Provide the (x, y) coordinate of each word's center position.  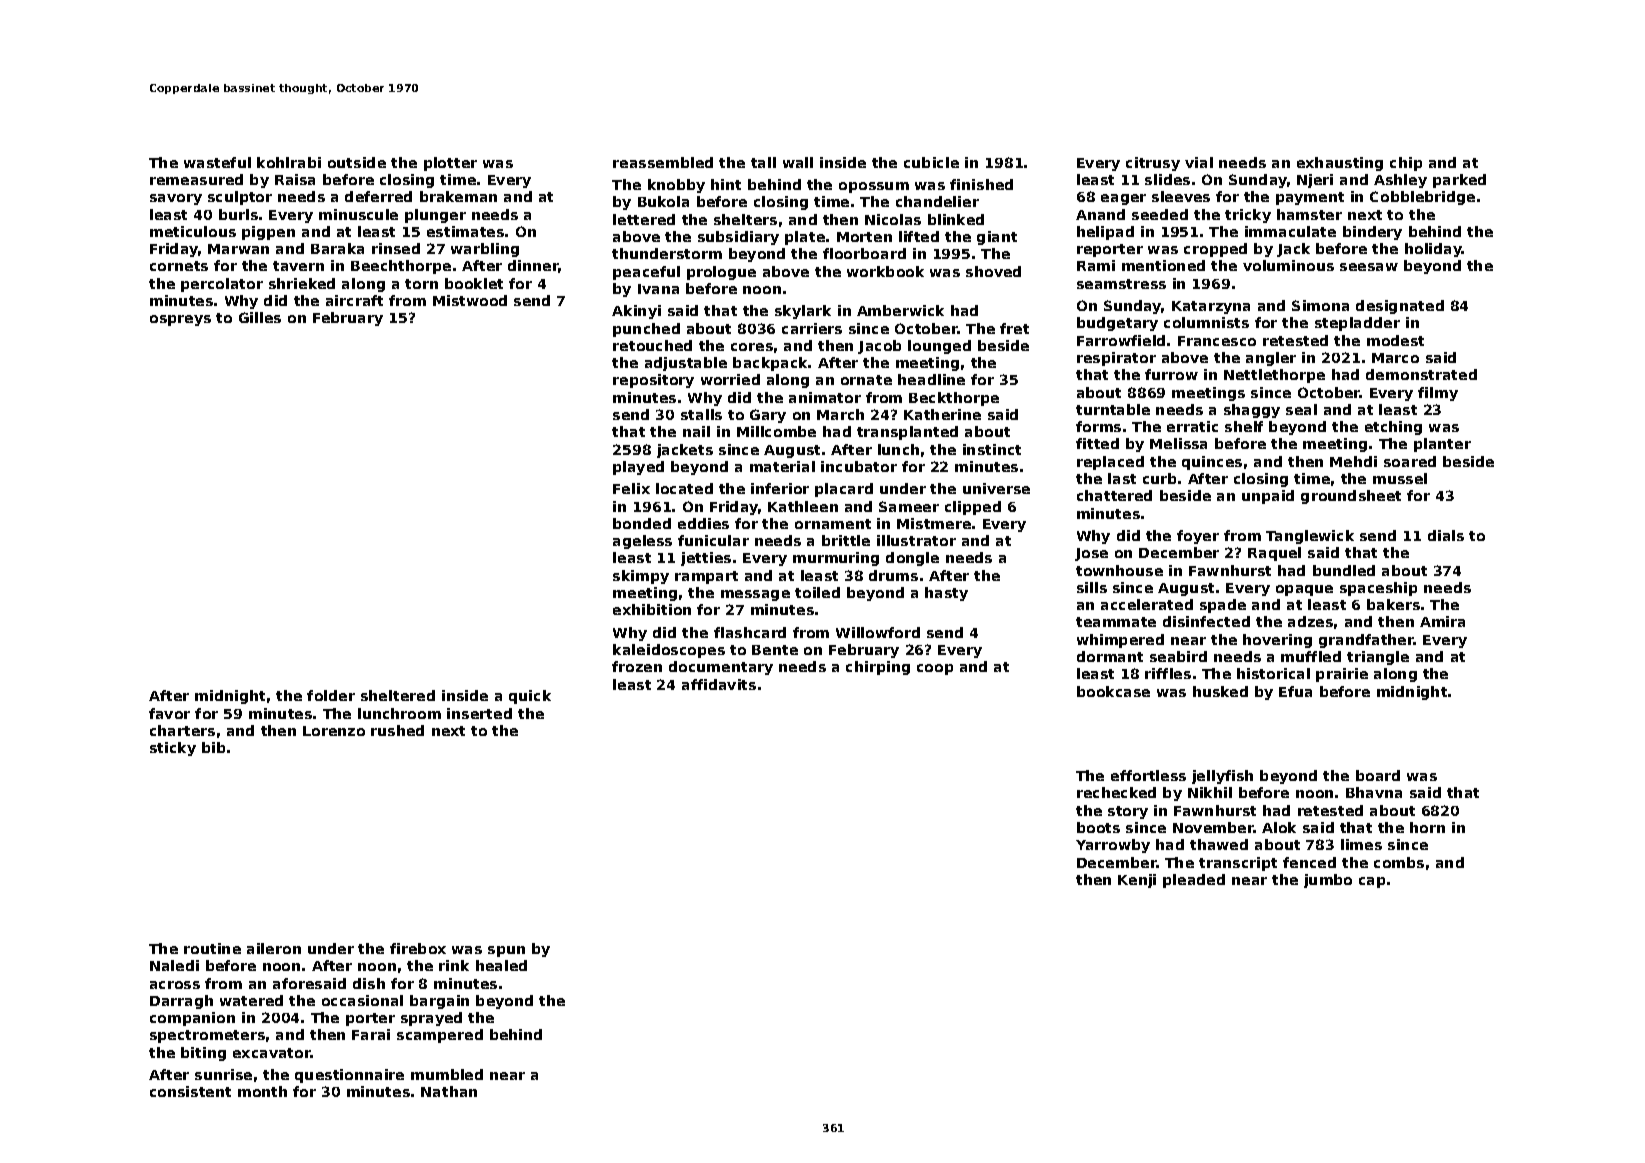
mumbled (447, 1074)
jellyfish (1222, 777)
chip (1406, 164)
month (262, 1091)
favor (169, 713)
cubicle (931, 162)
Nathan (449, 1091)
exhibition (652, 609)
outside (357, 162)
